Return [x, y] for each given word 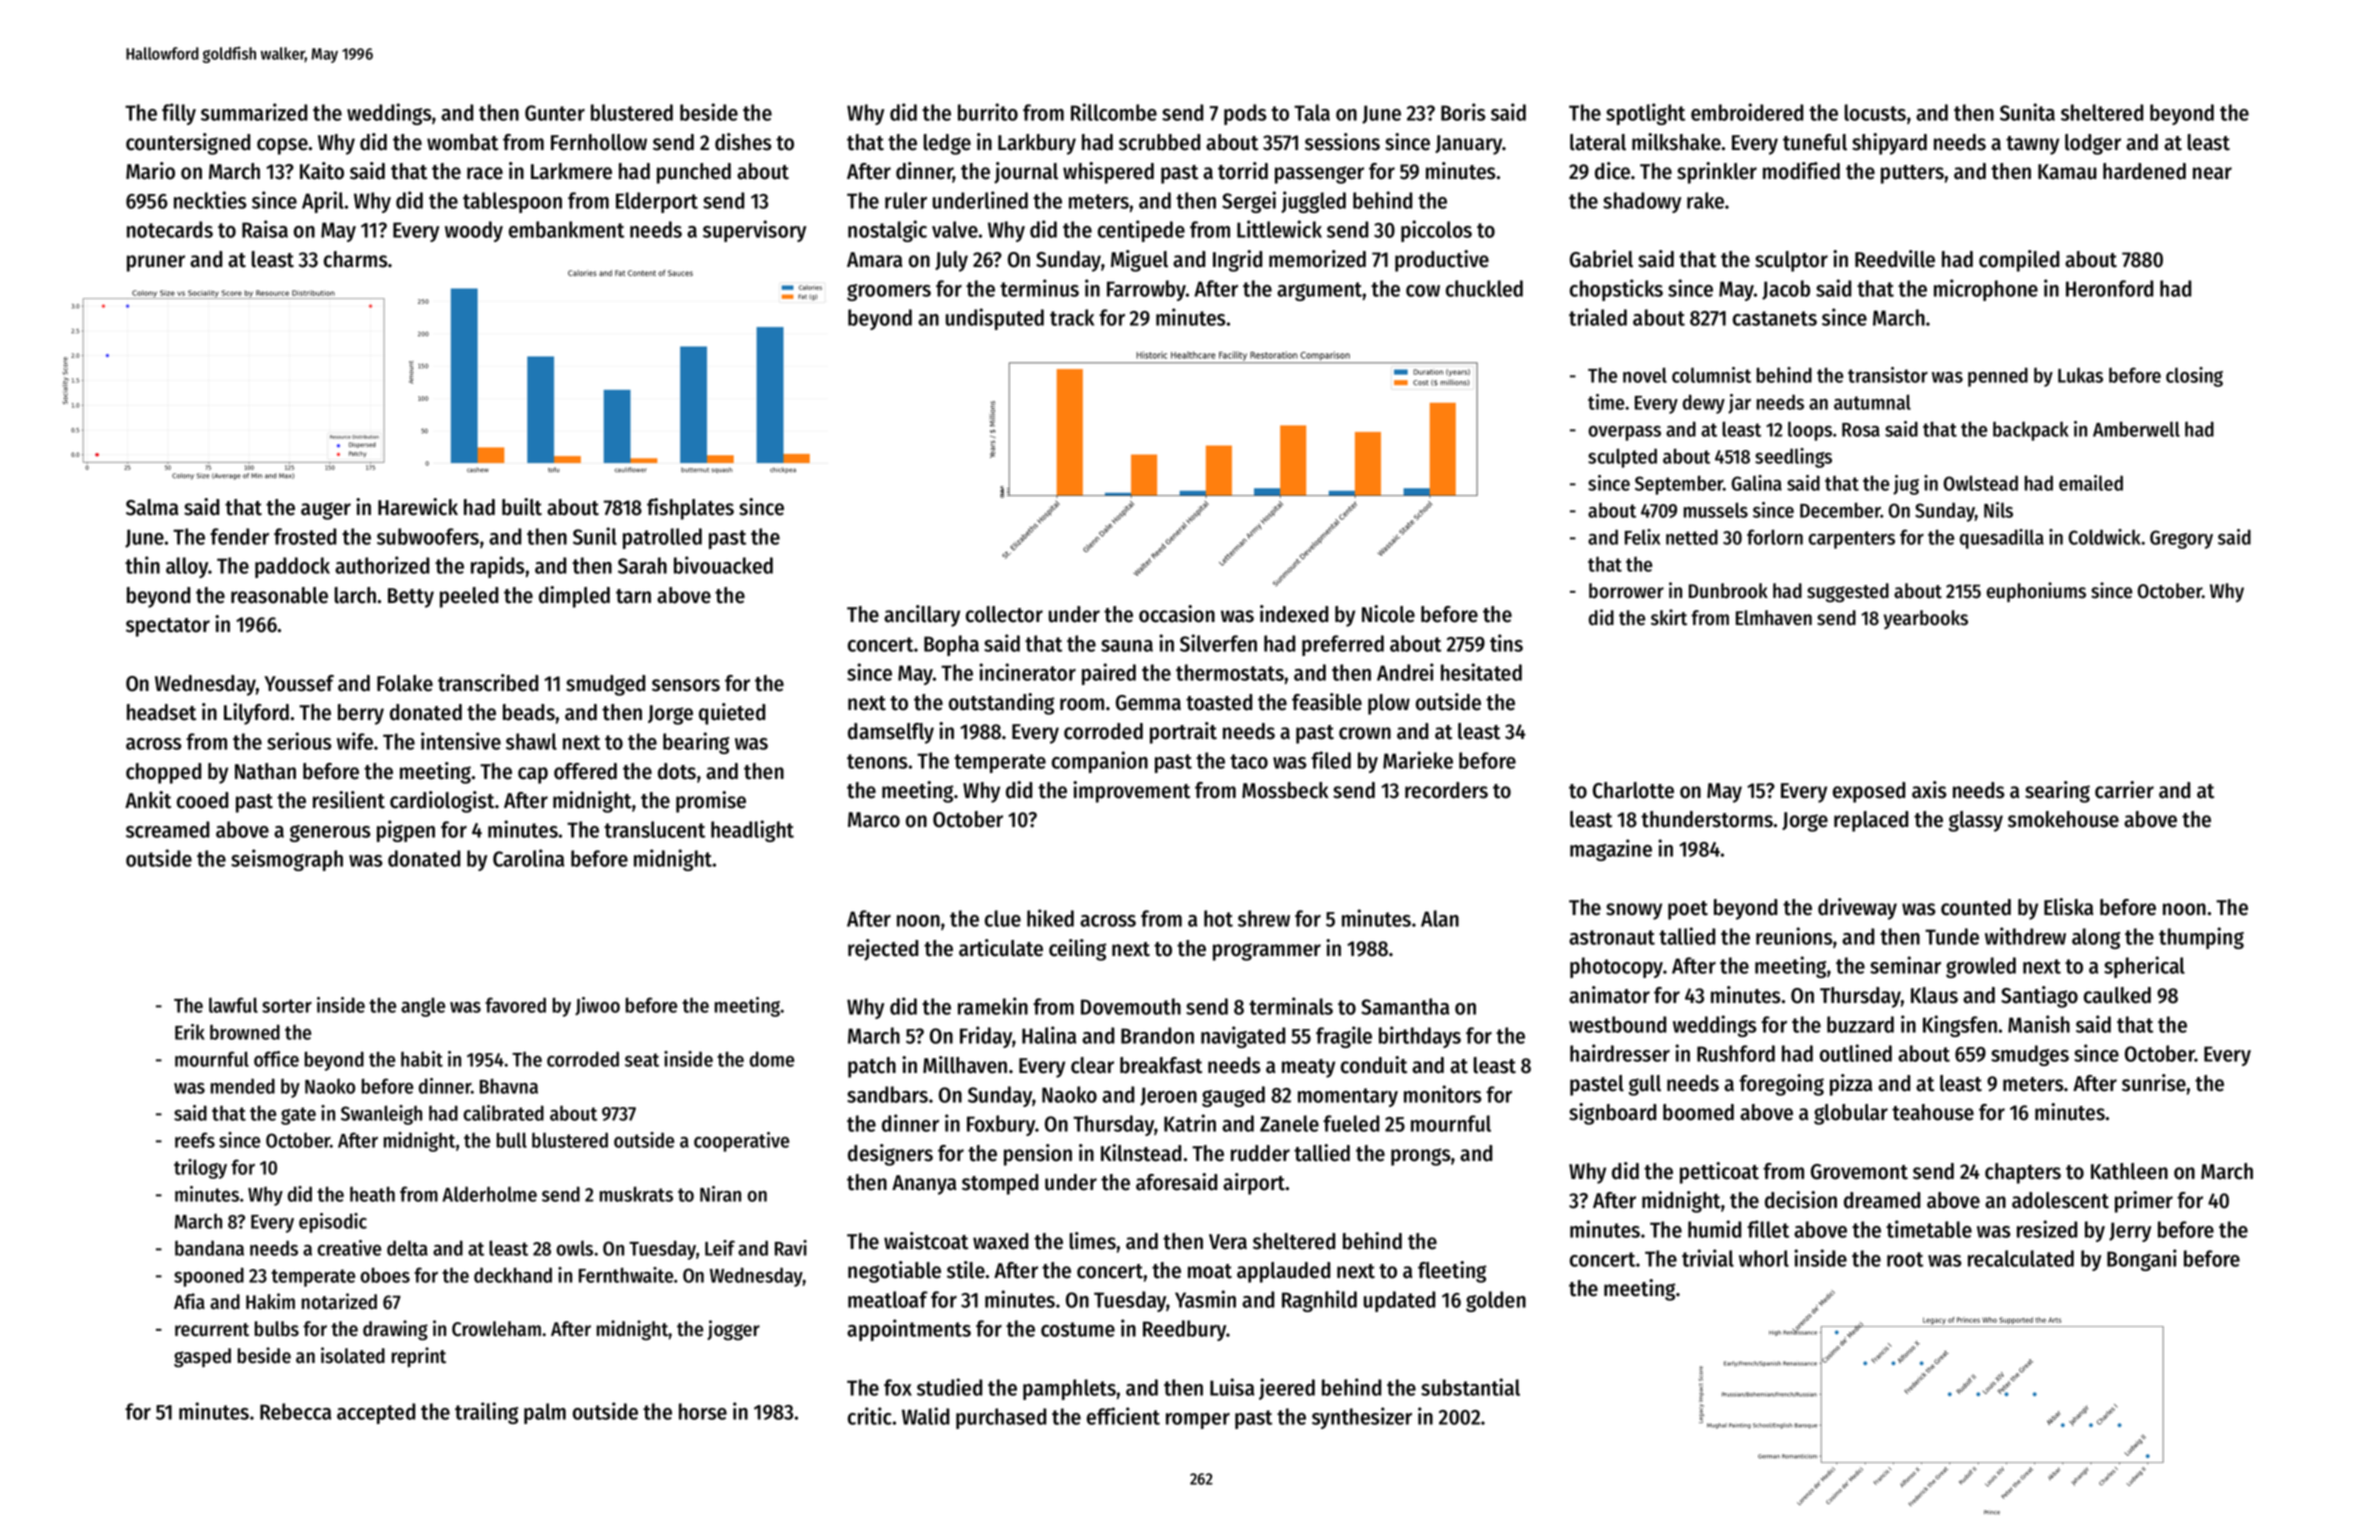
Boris [1463, 112]
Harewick [418, 507]
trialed [1598, 317]
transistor [1888, 375]
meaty [1308, 1068]
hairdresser [1620, 1053]
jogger [733, 1330]
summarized [254, 112]
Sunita [2027, 112]
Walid [925, 1416]
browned [245, 1032]
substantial [1470, 1387]
